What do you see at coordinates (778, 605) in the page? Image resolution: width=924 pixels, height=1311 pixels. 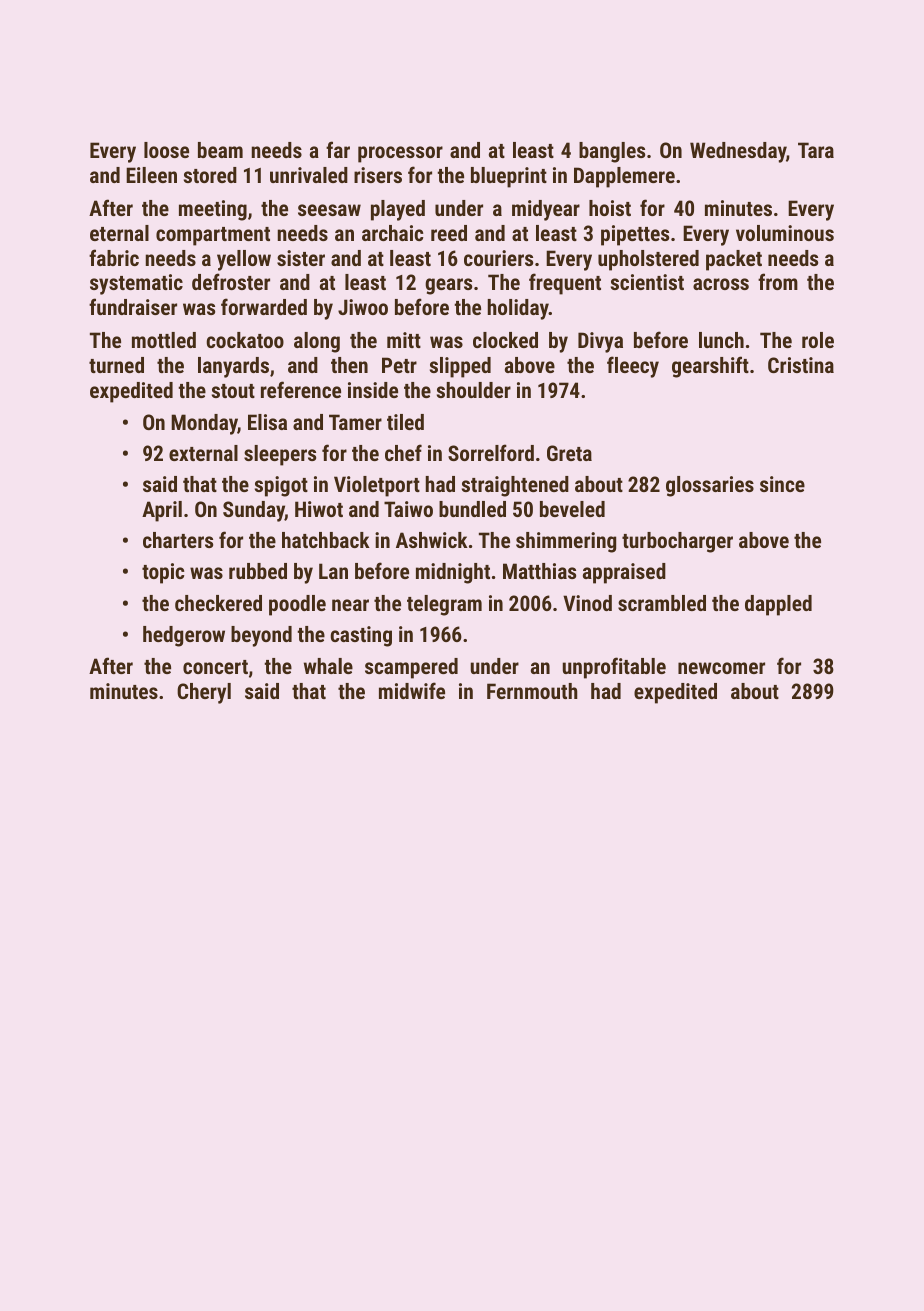 I see `dappled` at bounding box center [778, 605].
